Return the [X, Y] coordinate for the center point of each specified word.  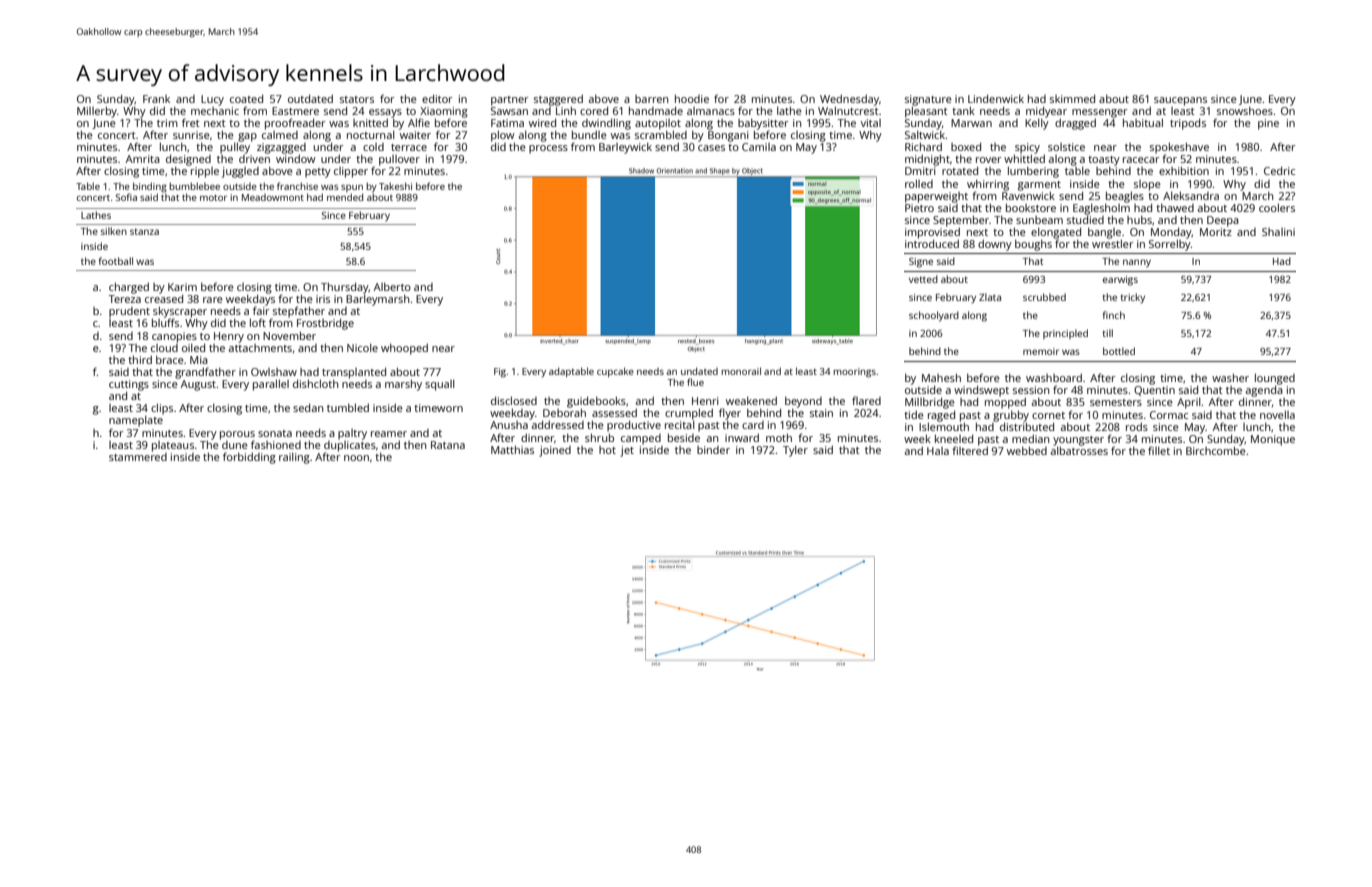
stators [357, 99]
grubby [1011, 416]
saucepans [1180, 101]
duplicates [350, 446]
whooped [404, 349]
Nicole [362, 347]
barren [651, 99]
